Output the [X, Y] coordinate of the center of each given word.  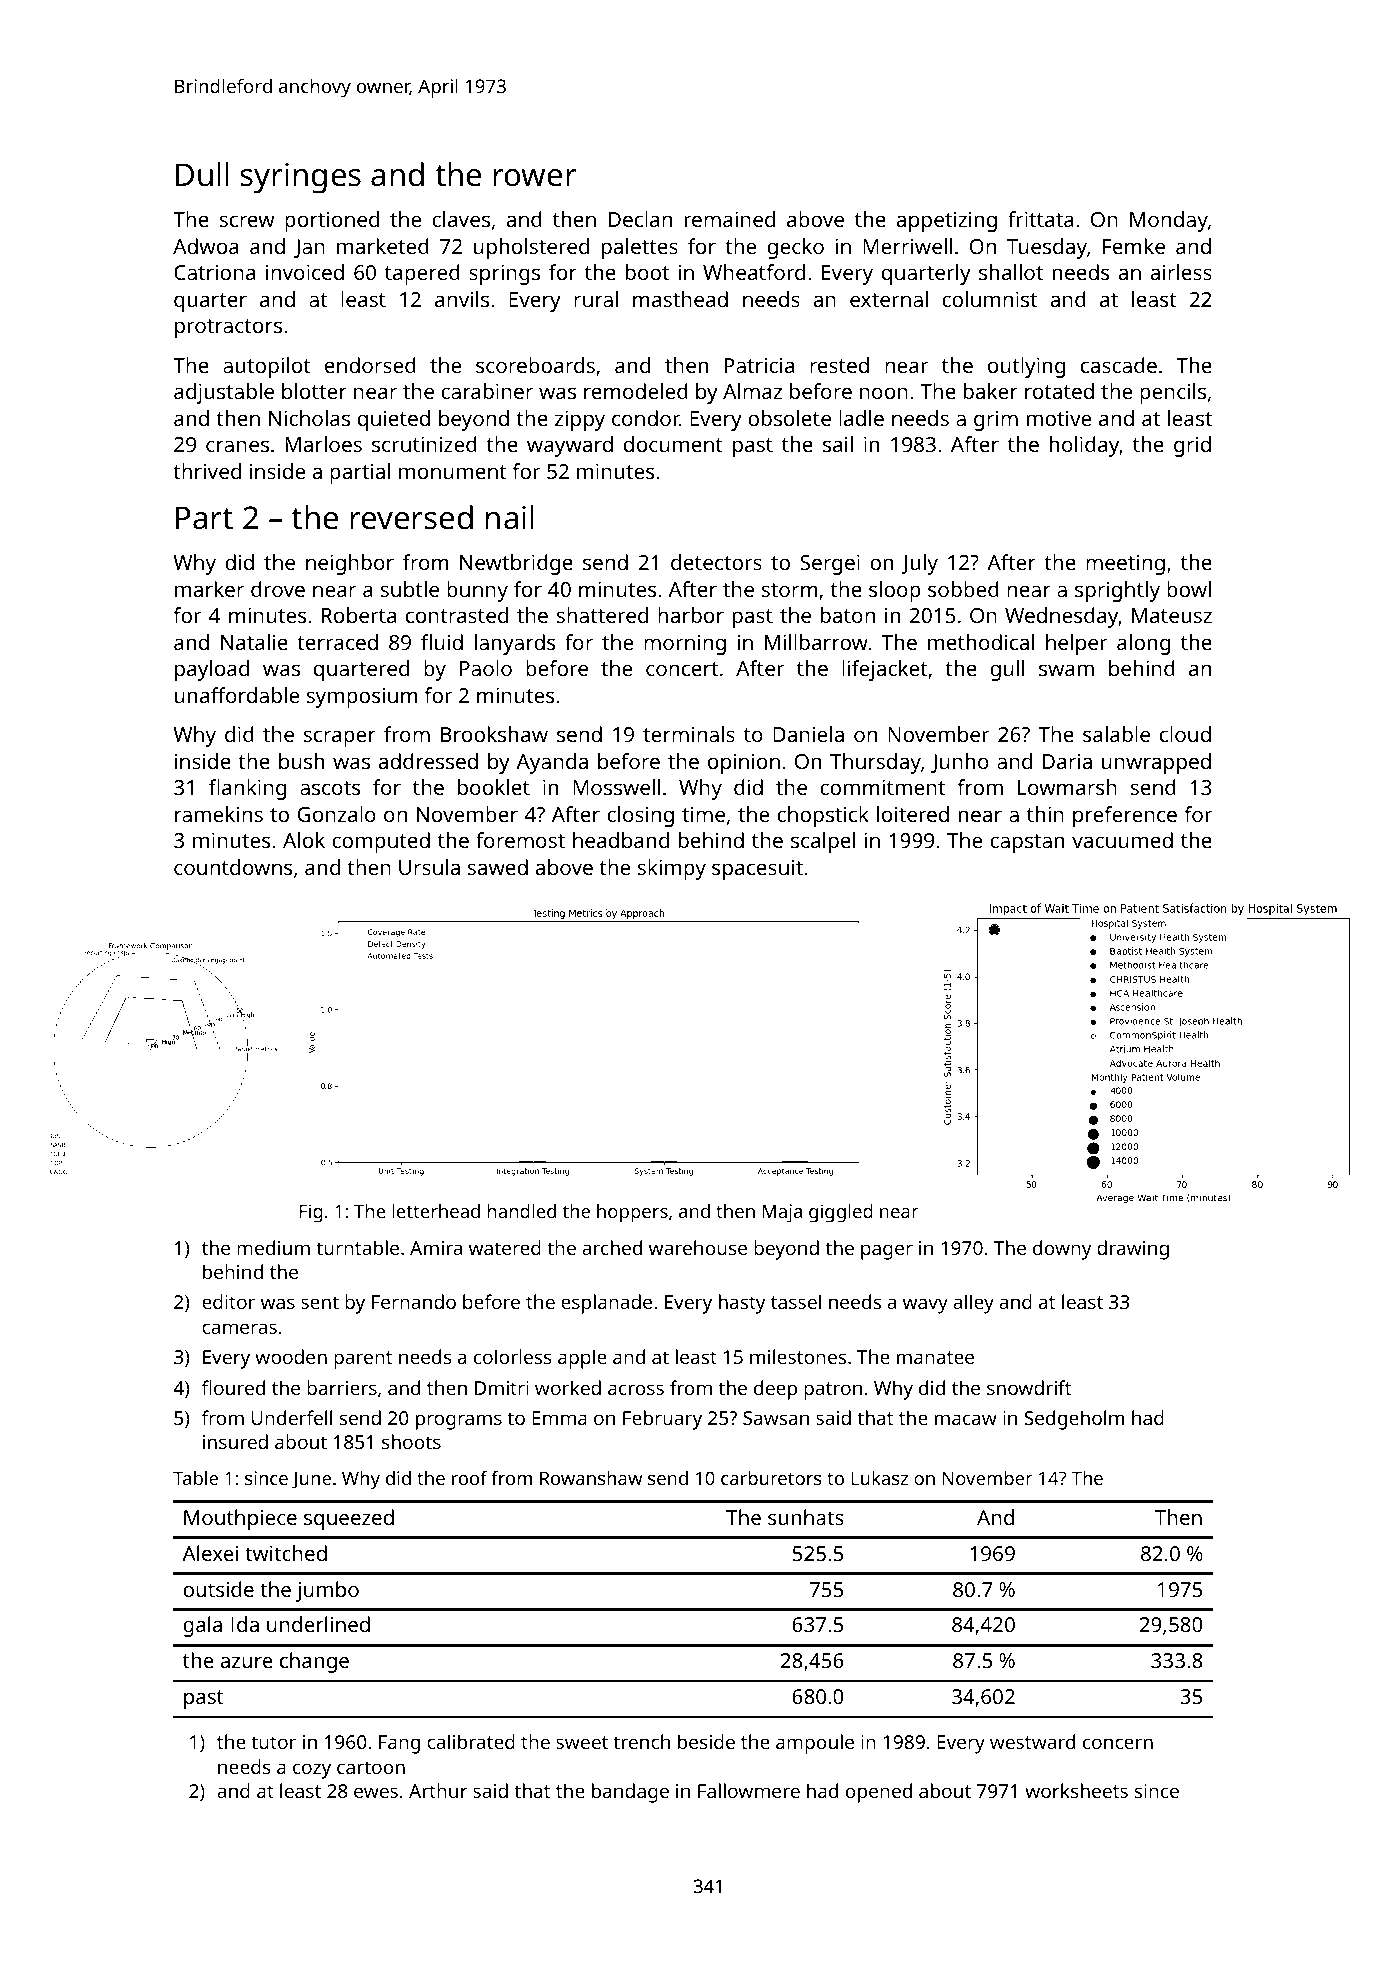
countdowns [233, 867]
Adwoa [206, 246]
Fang [399, 1744]
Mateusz [1172, 615]
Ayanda [552, 763]
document [673, 444]
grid [1192, 446]
